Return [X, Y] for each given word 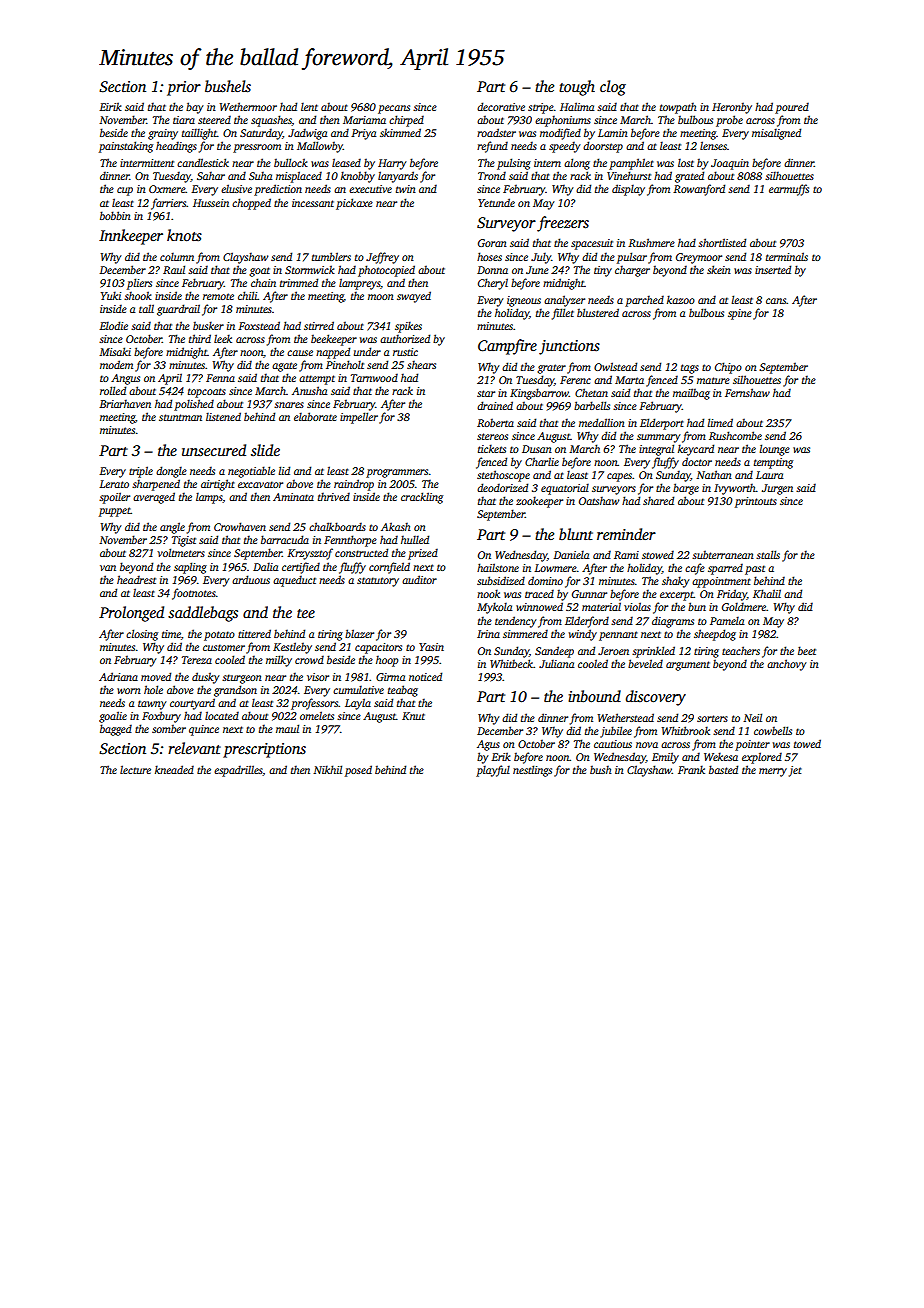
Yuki [111, 295]
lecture [135, 769]
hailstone [498, 567]
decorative [501, 106]
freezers [563, 224]
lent [309, 106]
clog [613, 88]
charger [632, 271]
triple [141, 472]
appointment [721, 582]
